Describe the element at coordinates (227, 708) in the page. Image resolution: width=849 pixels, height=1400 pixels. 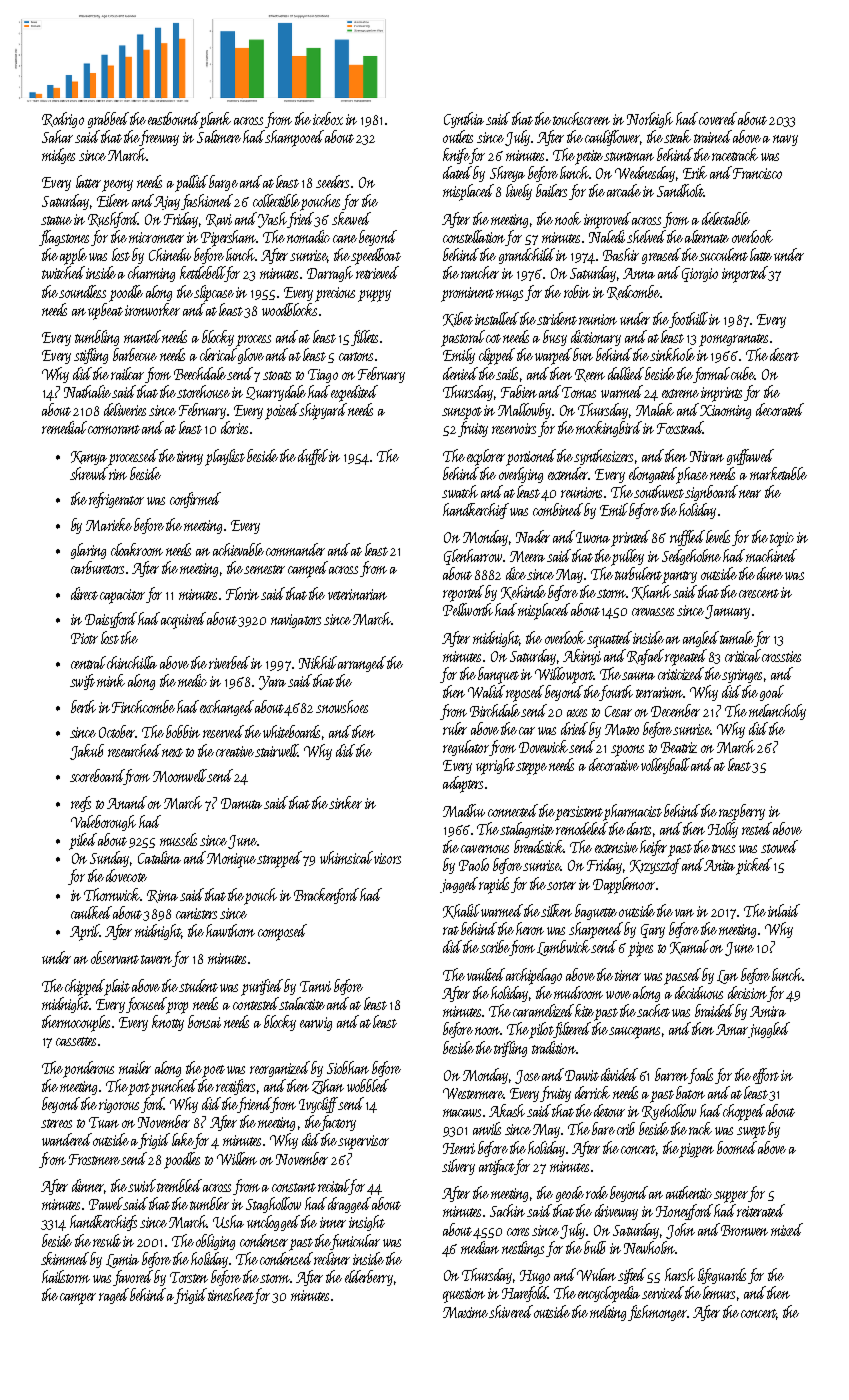
I see `exchanged` at that location.
